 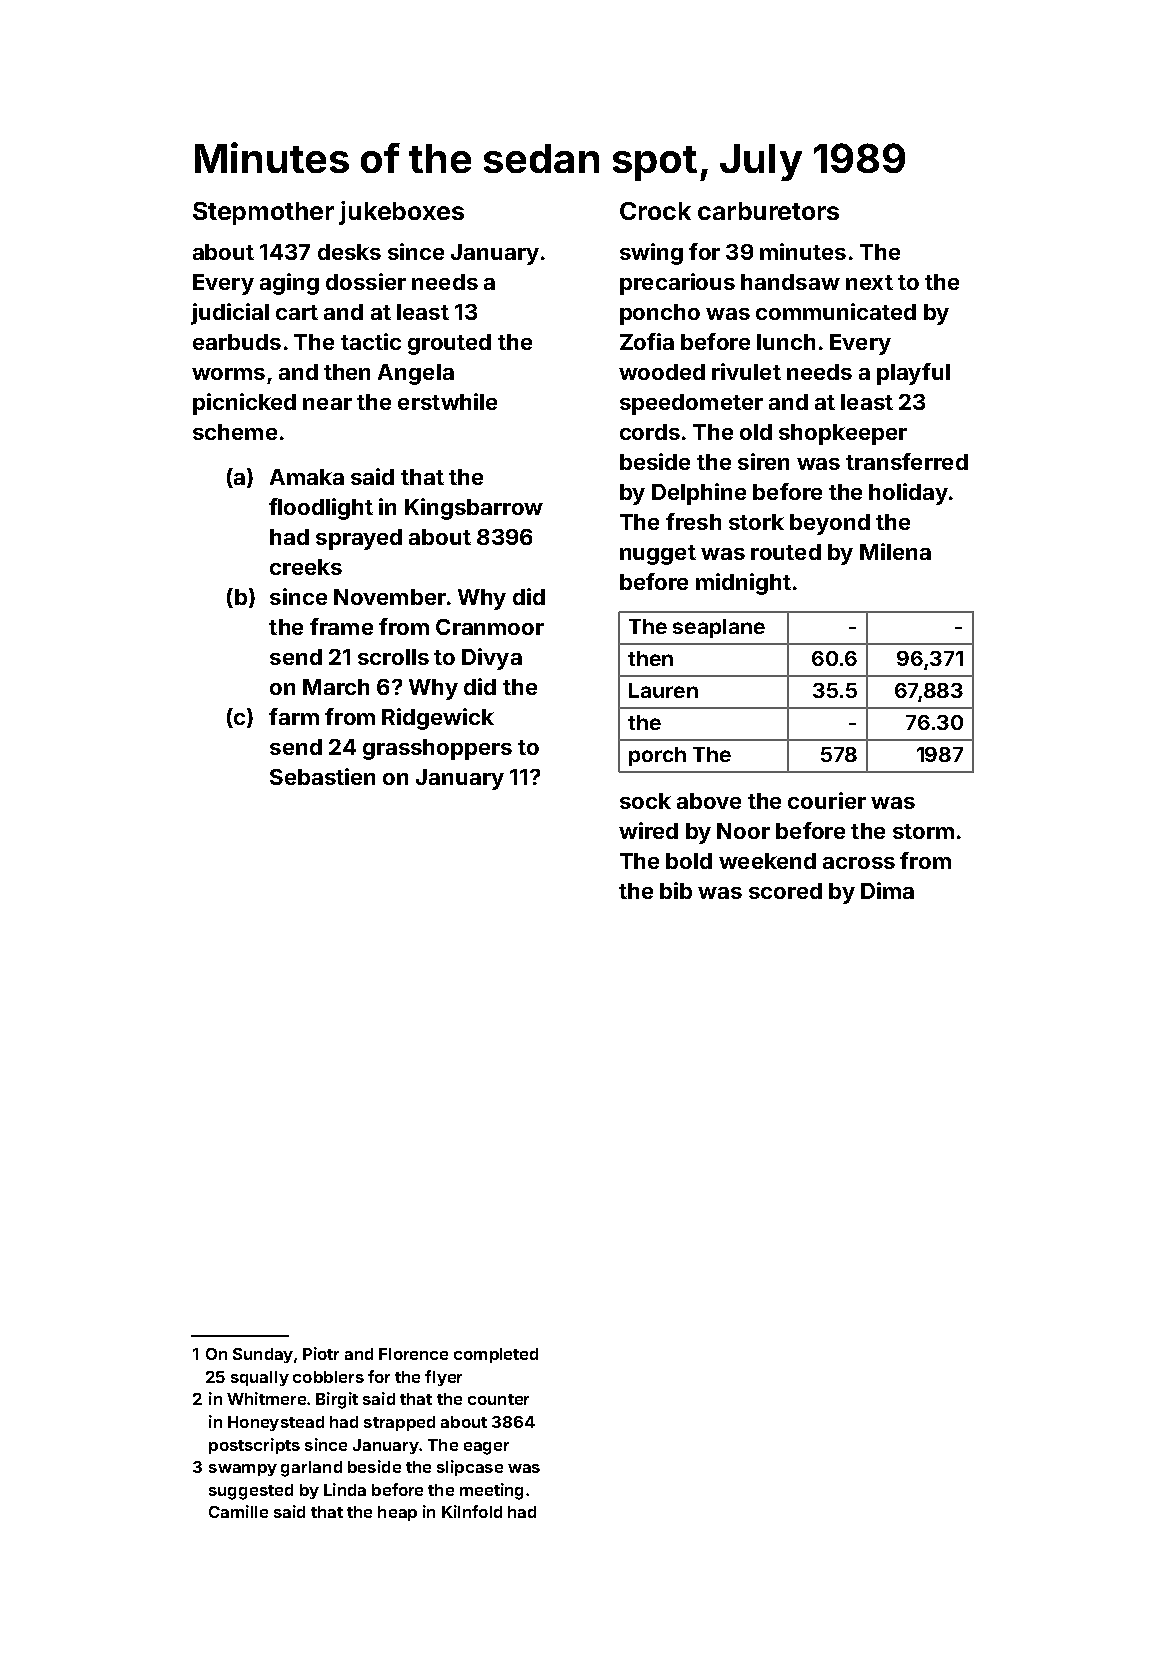 What do you see at coordinates (768, 211) in the screenshot?
I see `carburetors` at bounding box center [768, 211].
